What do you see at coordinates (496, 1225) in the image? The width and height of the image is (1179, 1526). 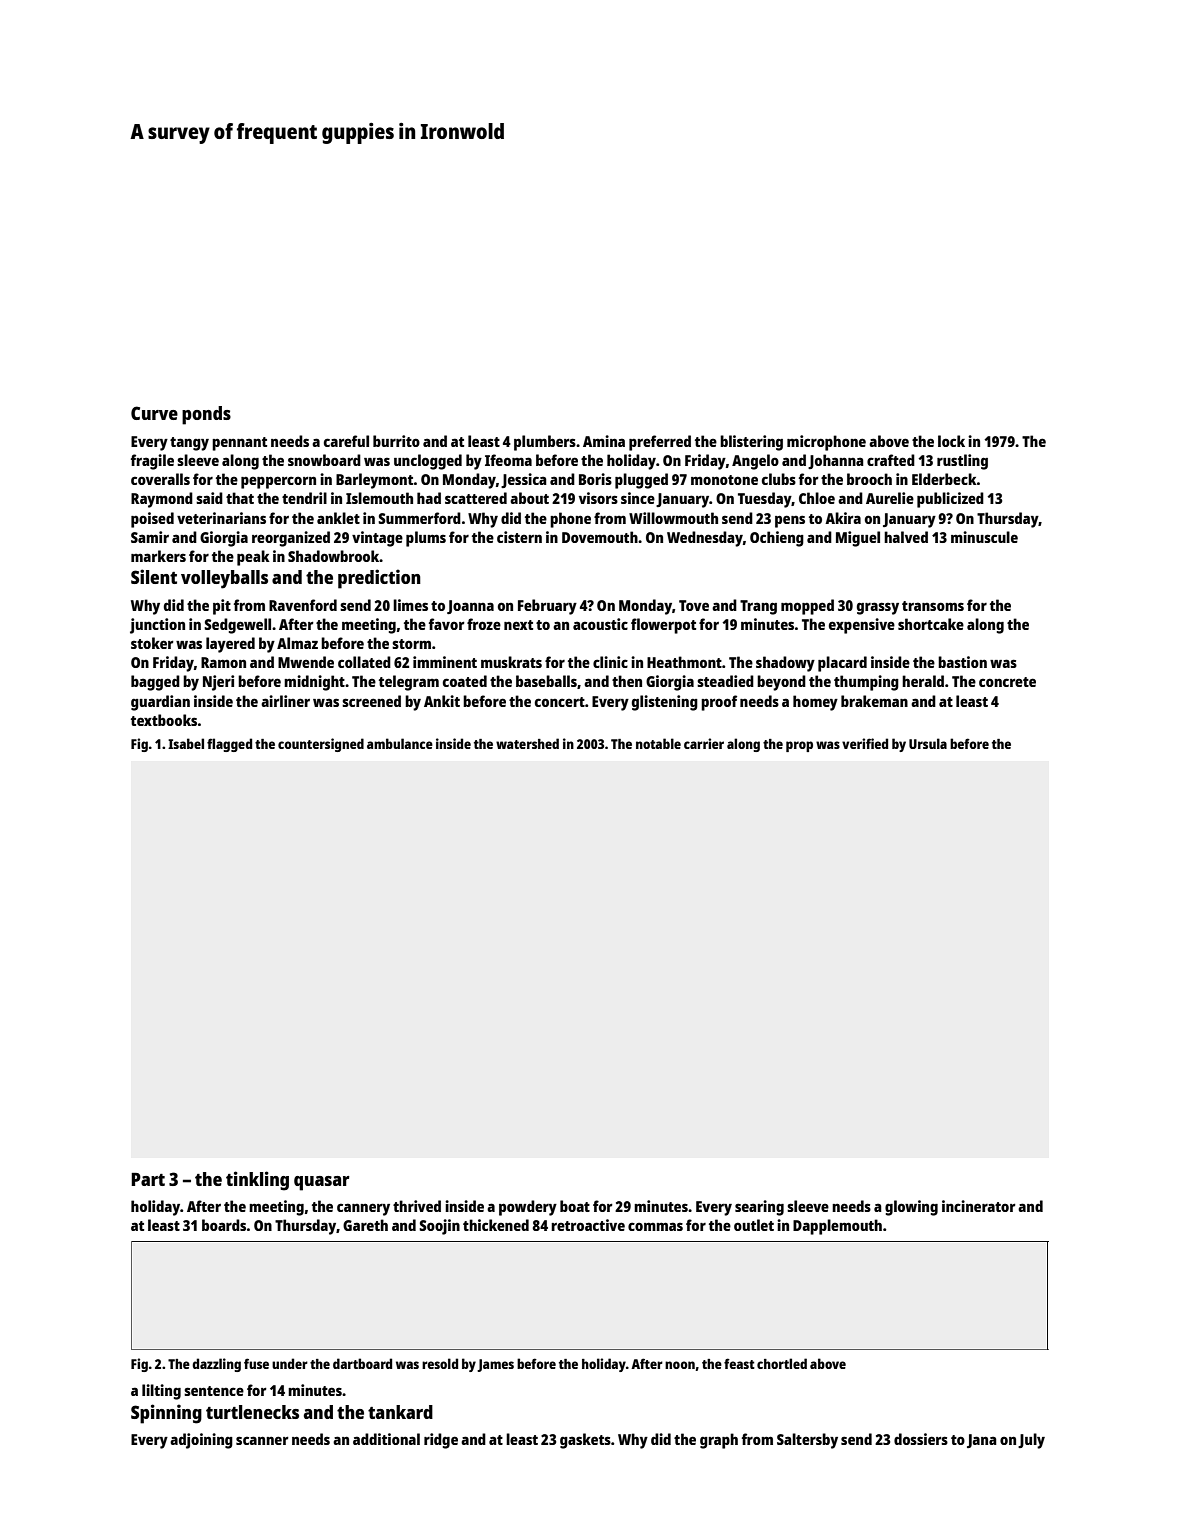 I see `thickened` at bounding box center [496, 1225].
